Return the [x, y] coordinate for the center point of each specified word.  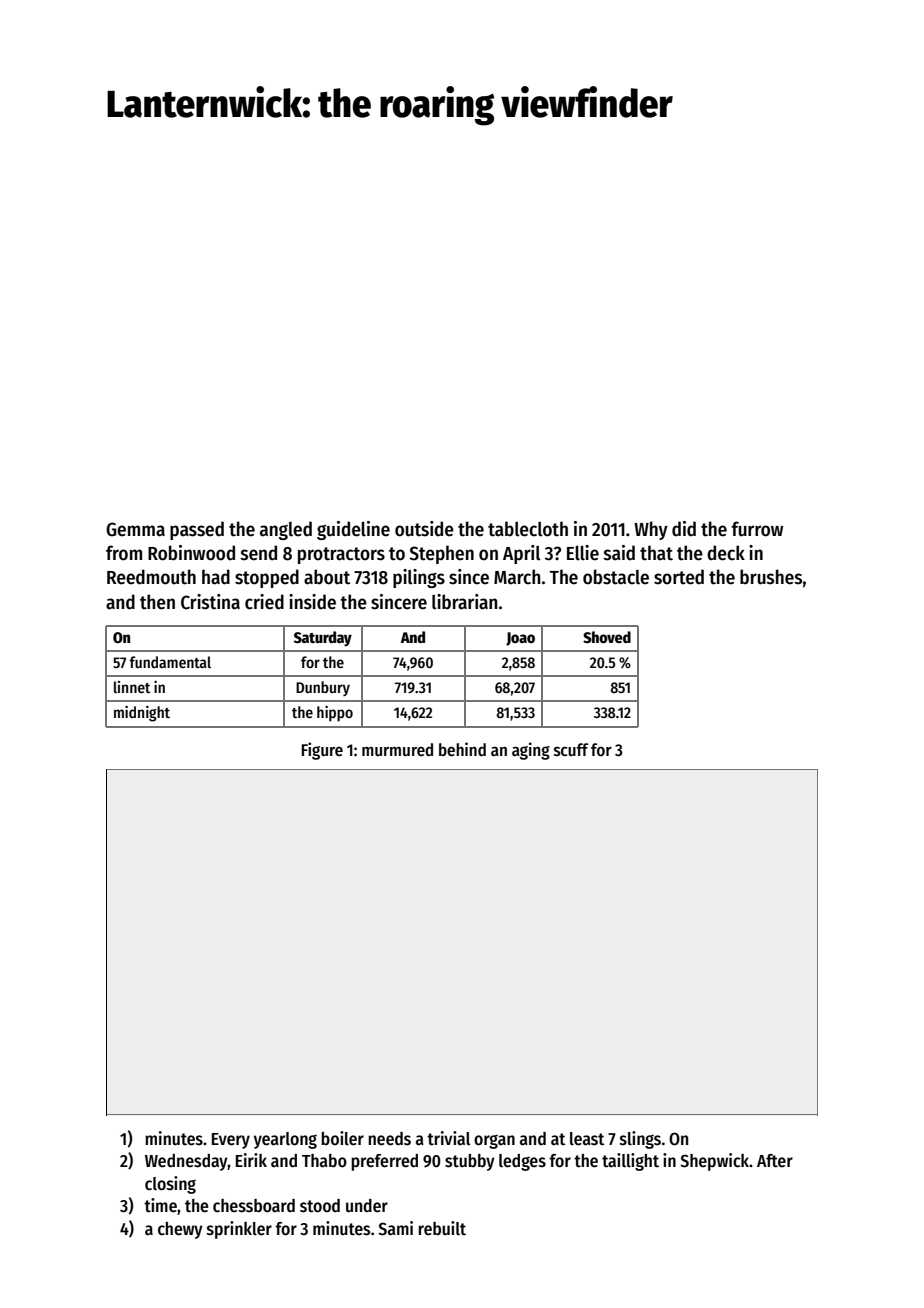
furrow [757, 529]
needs [389, 1139]
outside [424, 529]
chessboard [254, 1206]
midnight [142, 714]
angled [286, 530]
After [775, 1161]
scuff [571, 750]
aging [531, 751]
